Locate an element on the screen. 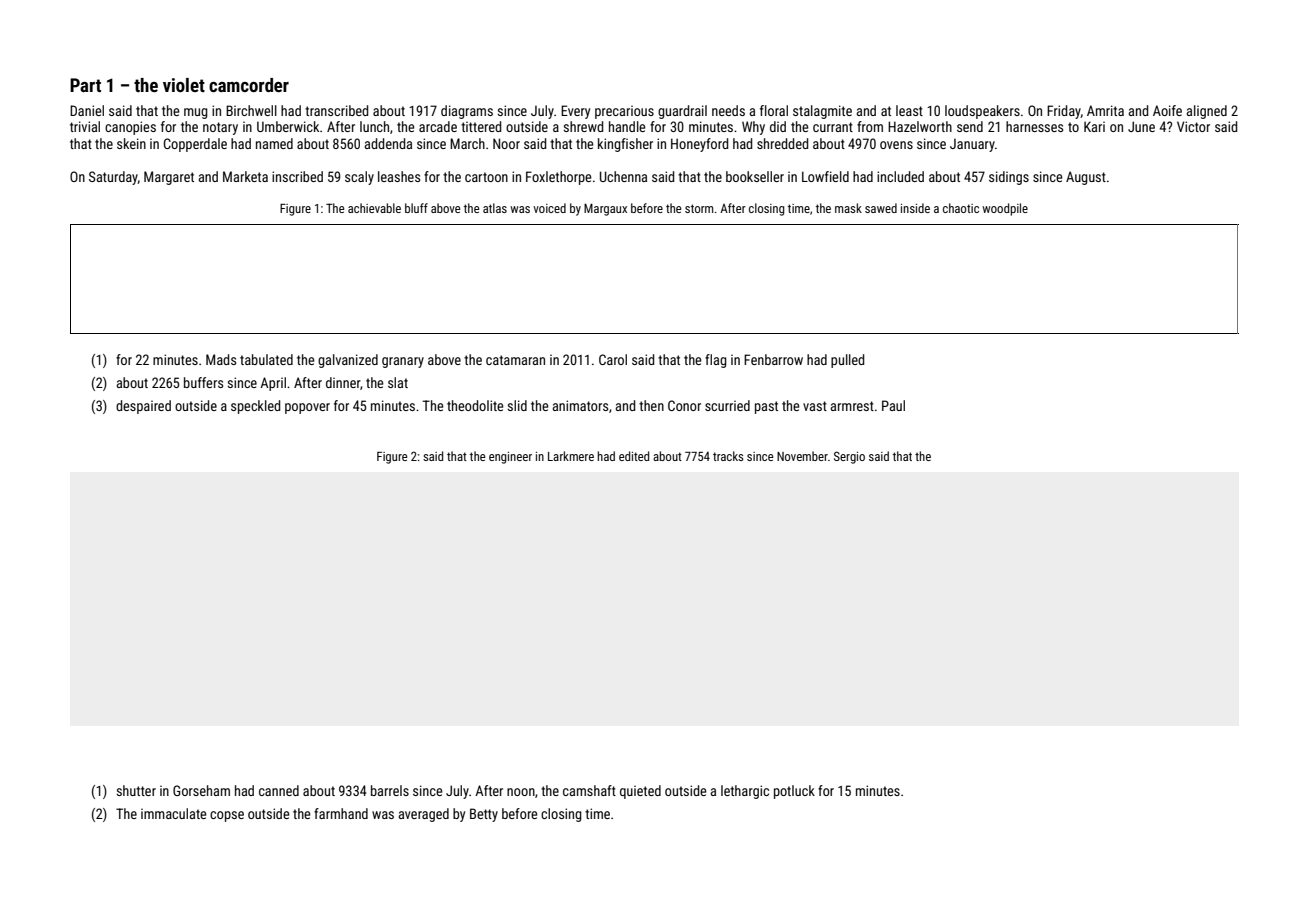 Image resolution: width=1308 pixels, height=924 pixels. despaired is located at coordinates (143, 407).
